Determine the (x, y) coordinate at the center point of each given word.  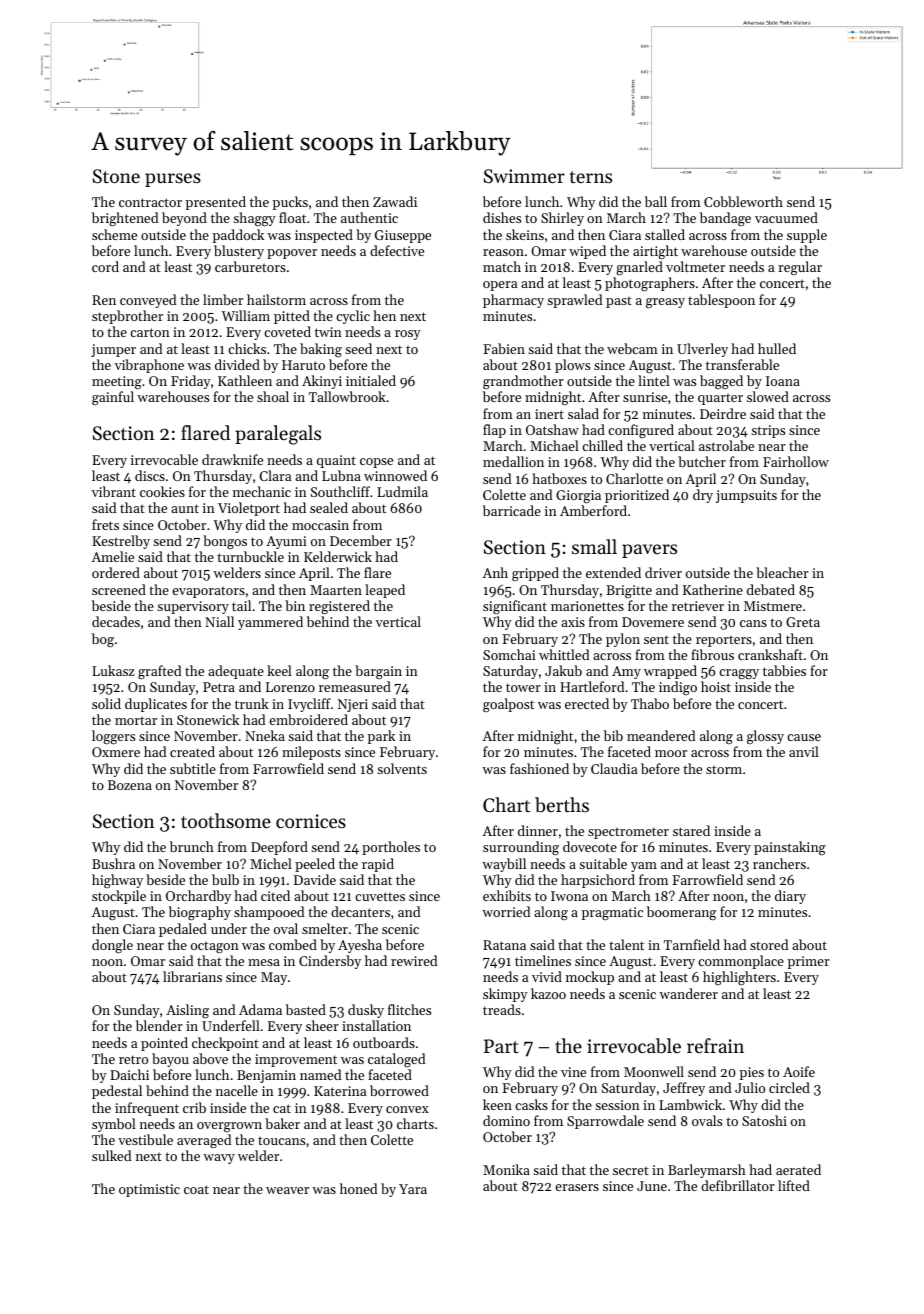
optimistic (149, 1190)
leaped (385, 591)
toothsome (226, 820)
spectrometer (628, 833)
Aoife (799, 1071)
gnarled (639, 268)
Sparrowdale (605, 1122)
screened (119, 589)
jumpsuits (746, 496)
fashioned (539, 768)
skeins (525, 234)
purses (173, 180)
